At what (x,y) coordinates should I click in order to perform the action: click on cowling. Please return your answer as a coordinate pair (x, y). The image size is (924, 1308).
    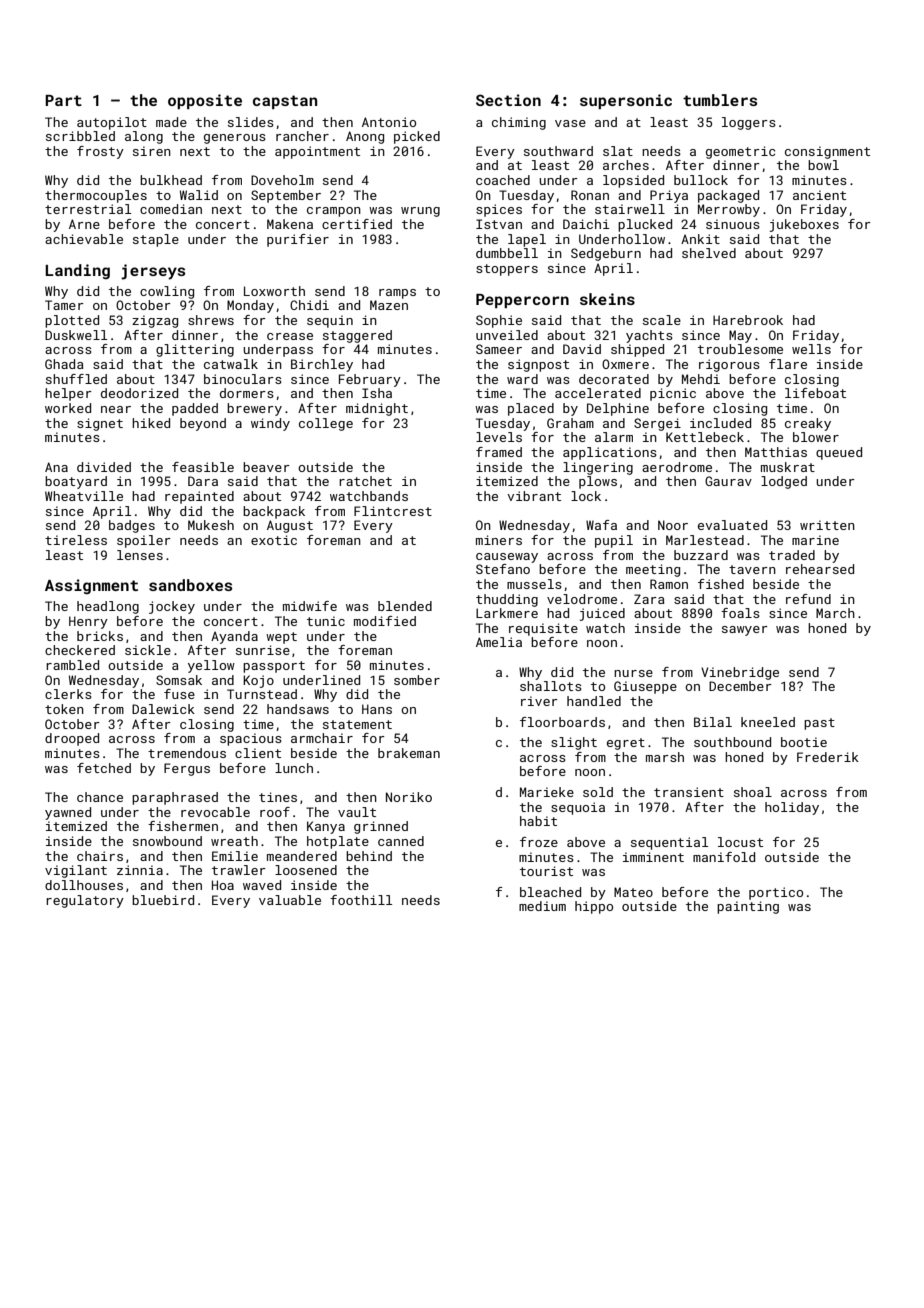
    Looking at the image, I should click on (167, 292).
